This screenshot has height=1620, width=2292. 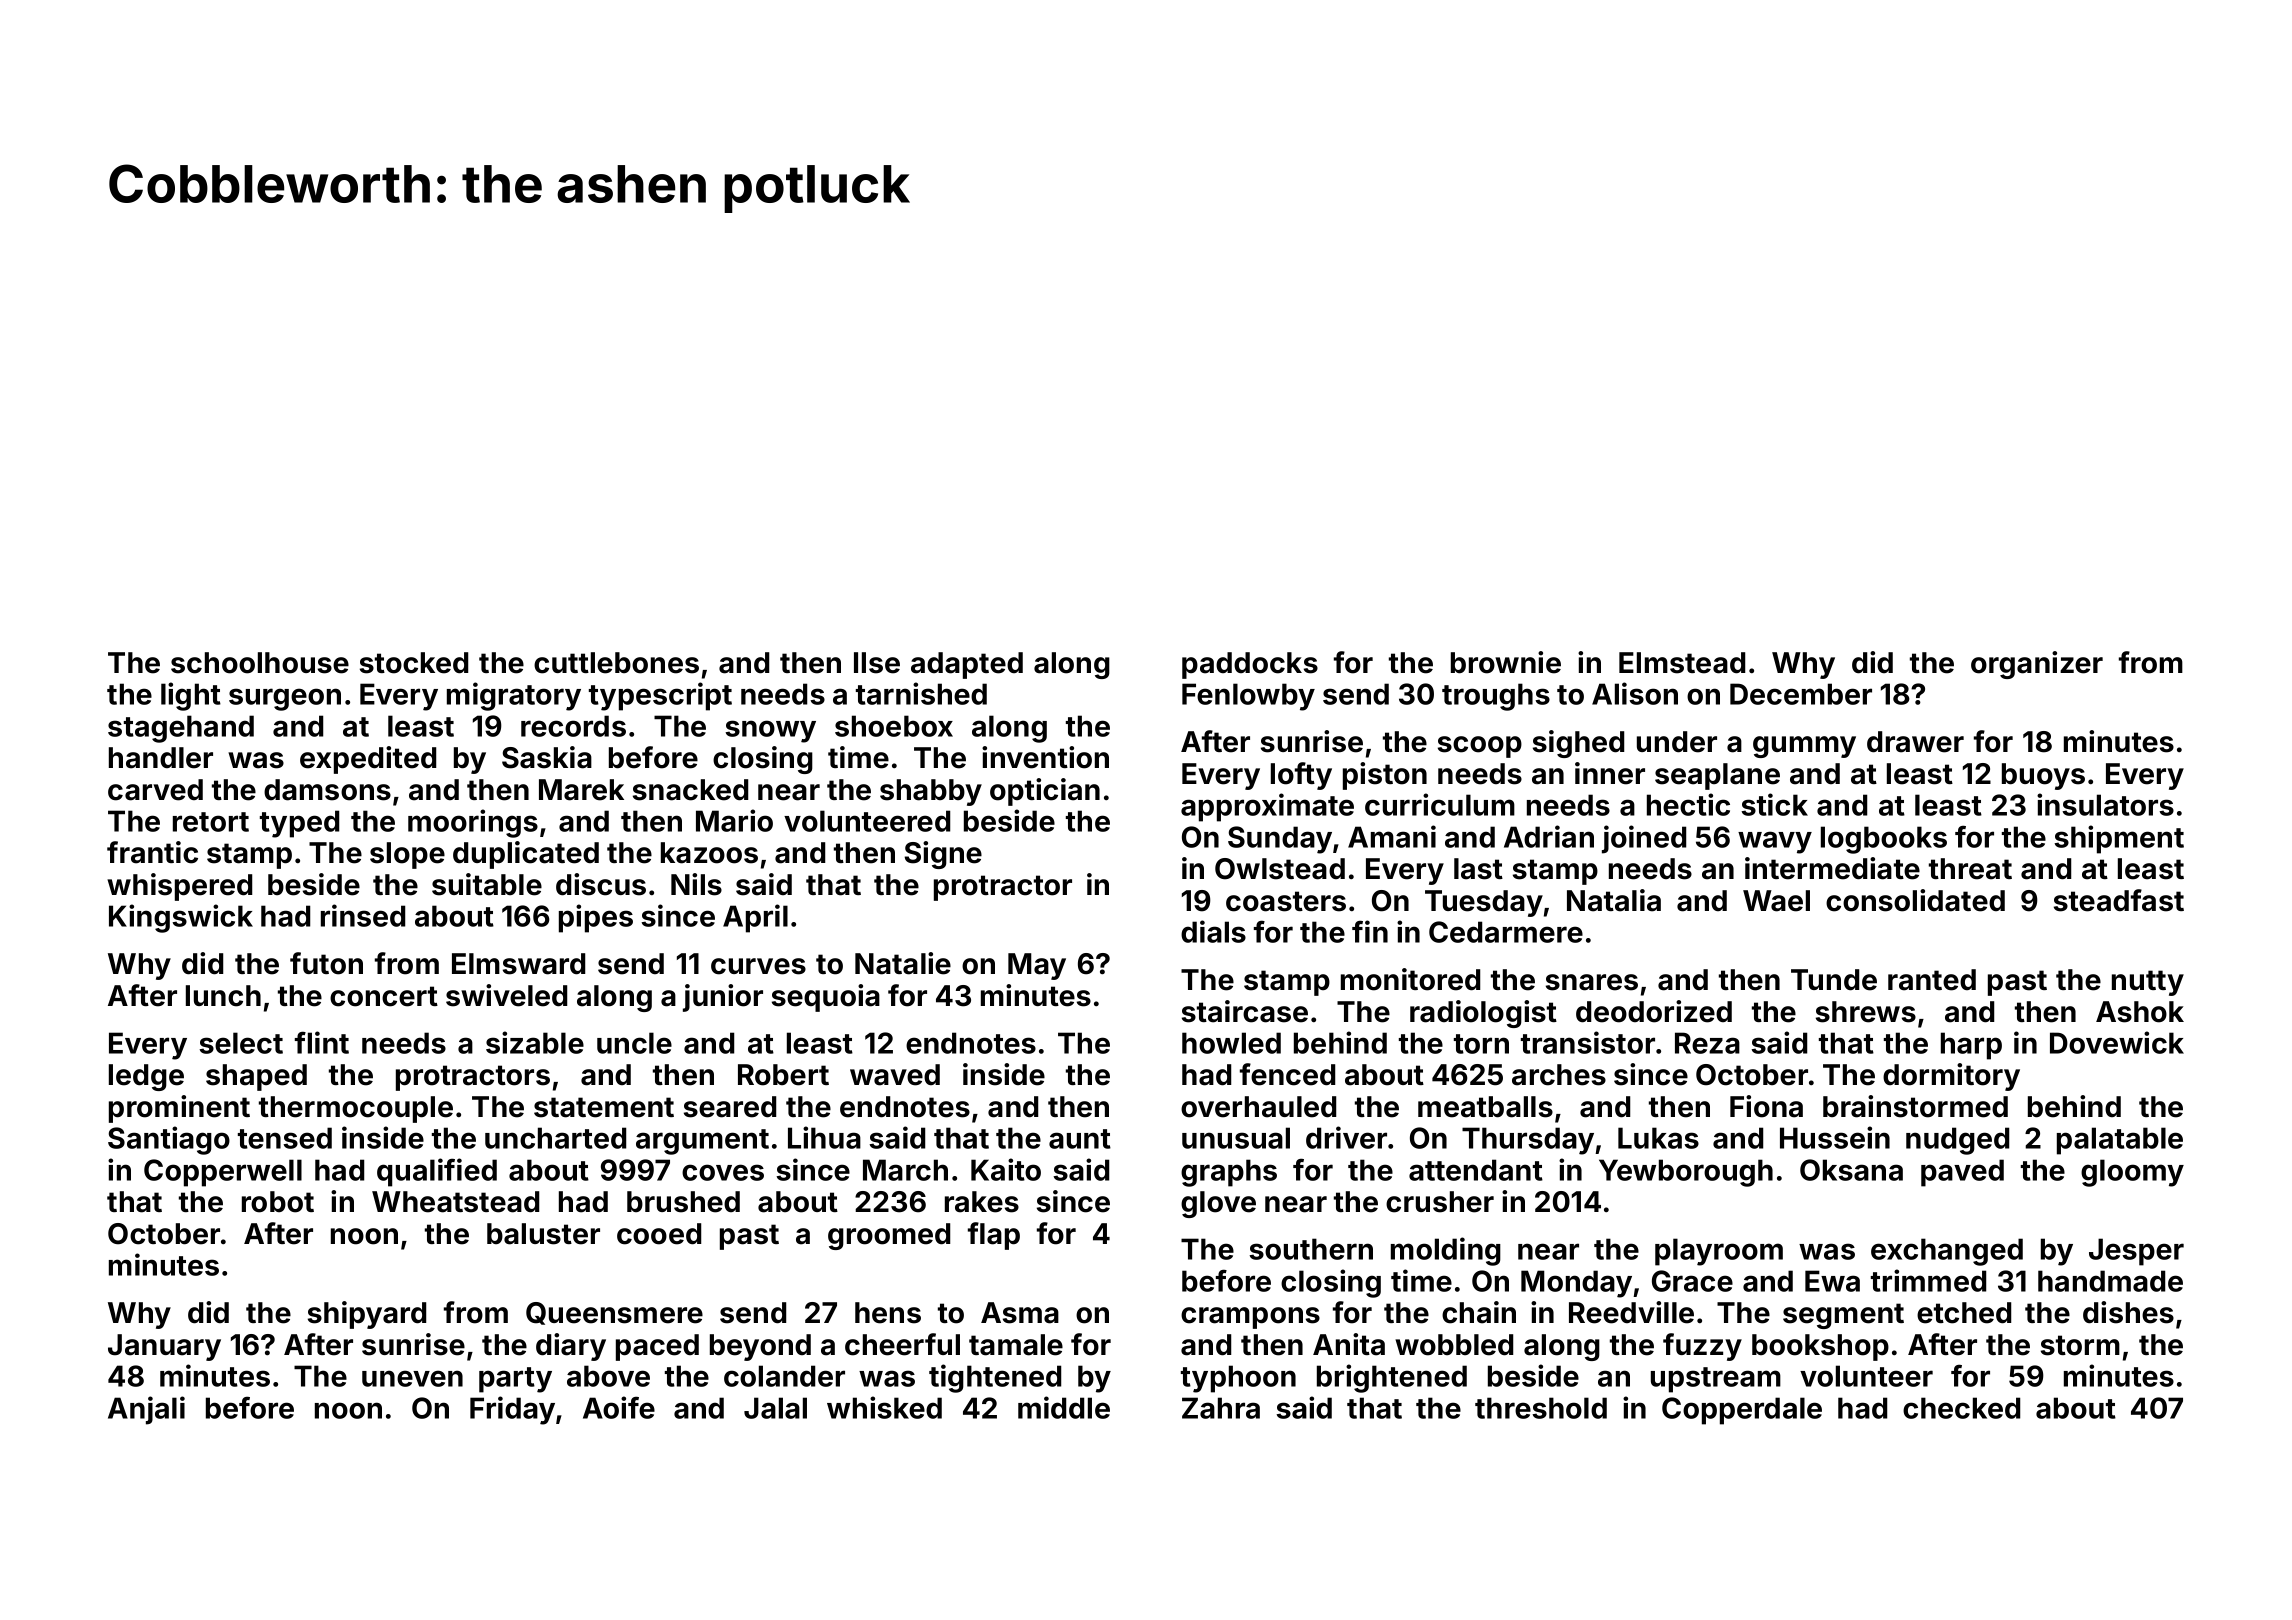 What do you see at coordinates (1287, 1074) in the screenshot?
I see `fenced` at bounding box center [1287, 1074].
